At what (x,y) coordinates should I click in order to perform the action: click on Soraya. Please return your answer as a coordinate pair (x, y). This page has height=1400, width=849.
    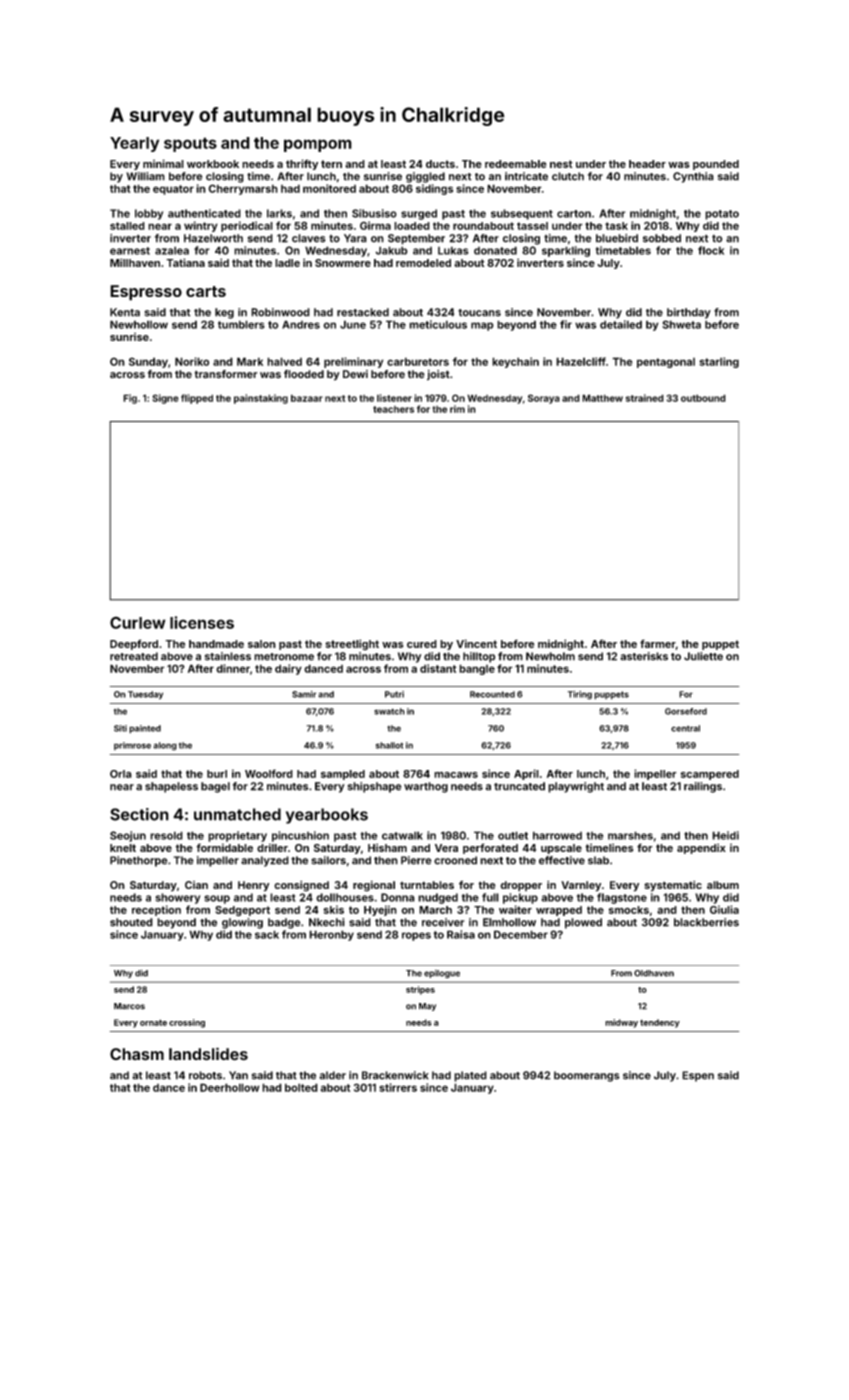
    Looking at the image, I should click on (544, 399).
